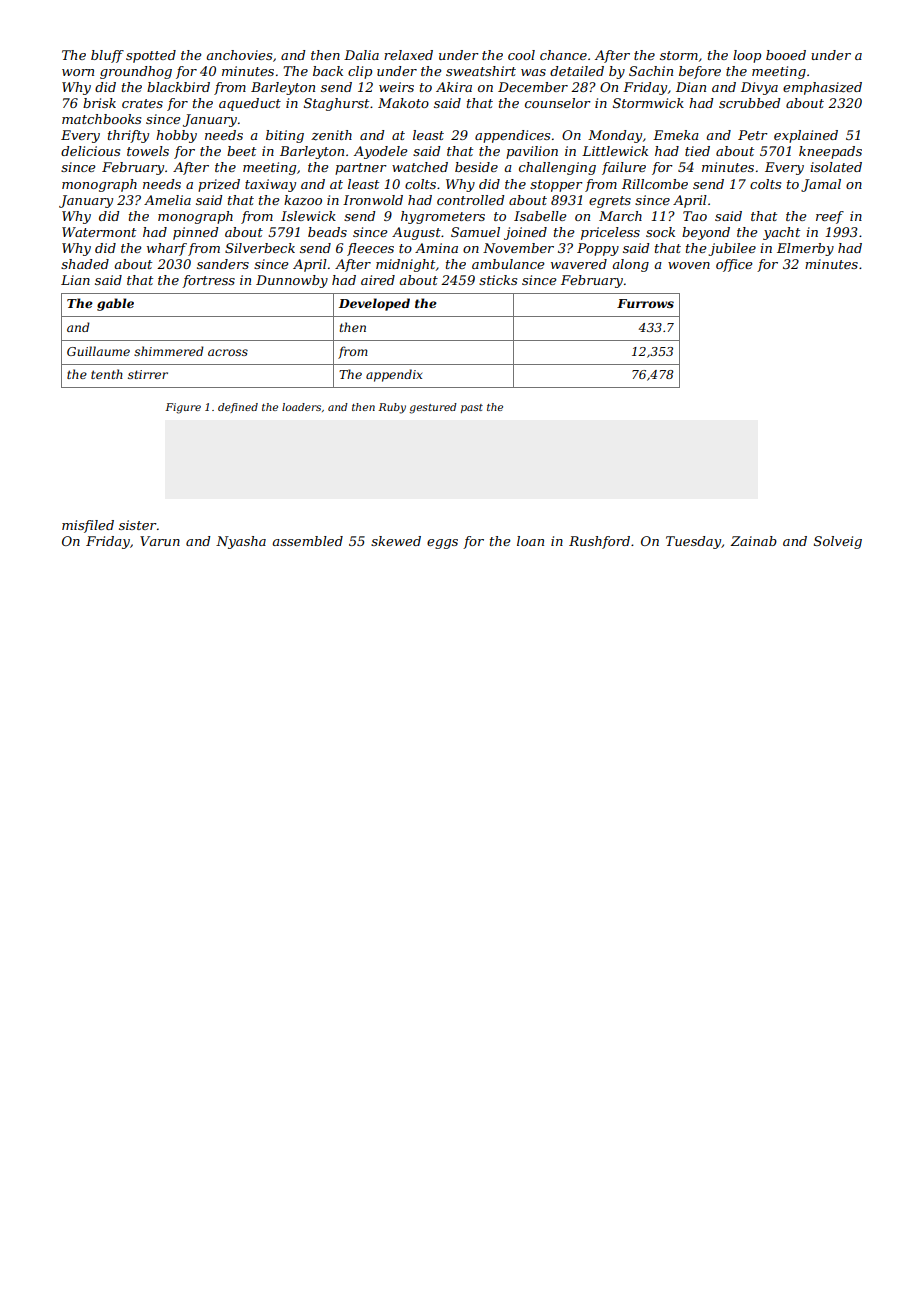  I want to click on appendix, so click(394, 375).
